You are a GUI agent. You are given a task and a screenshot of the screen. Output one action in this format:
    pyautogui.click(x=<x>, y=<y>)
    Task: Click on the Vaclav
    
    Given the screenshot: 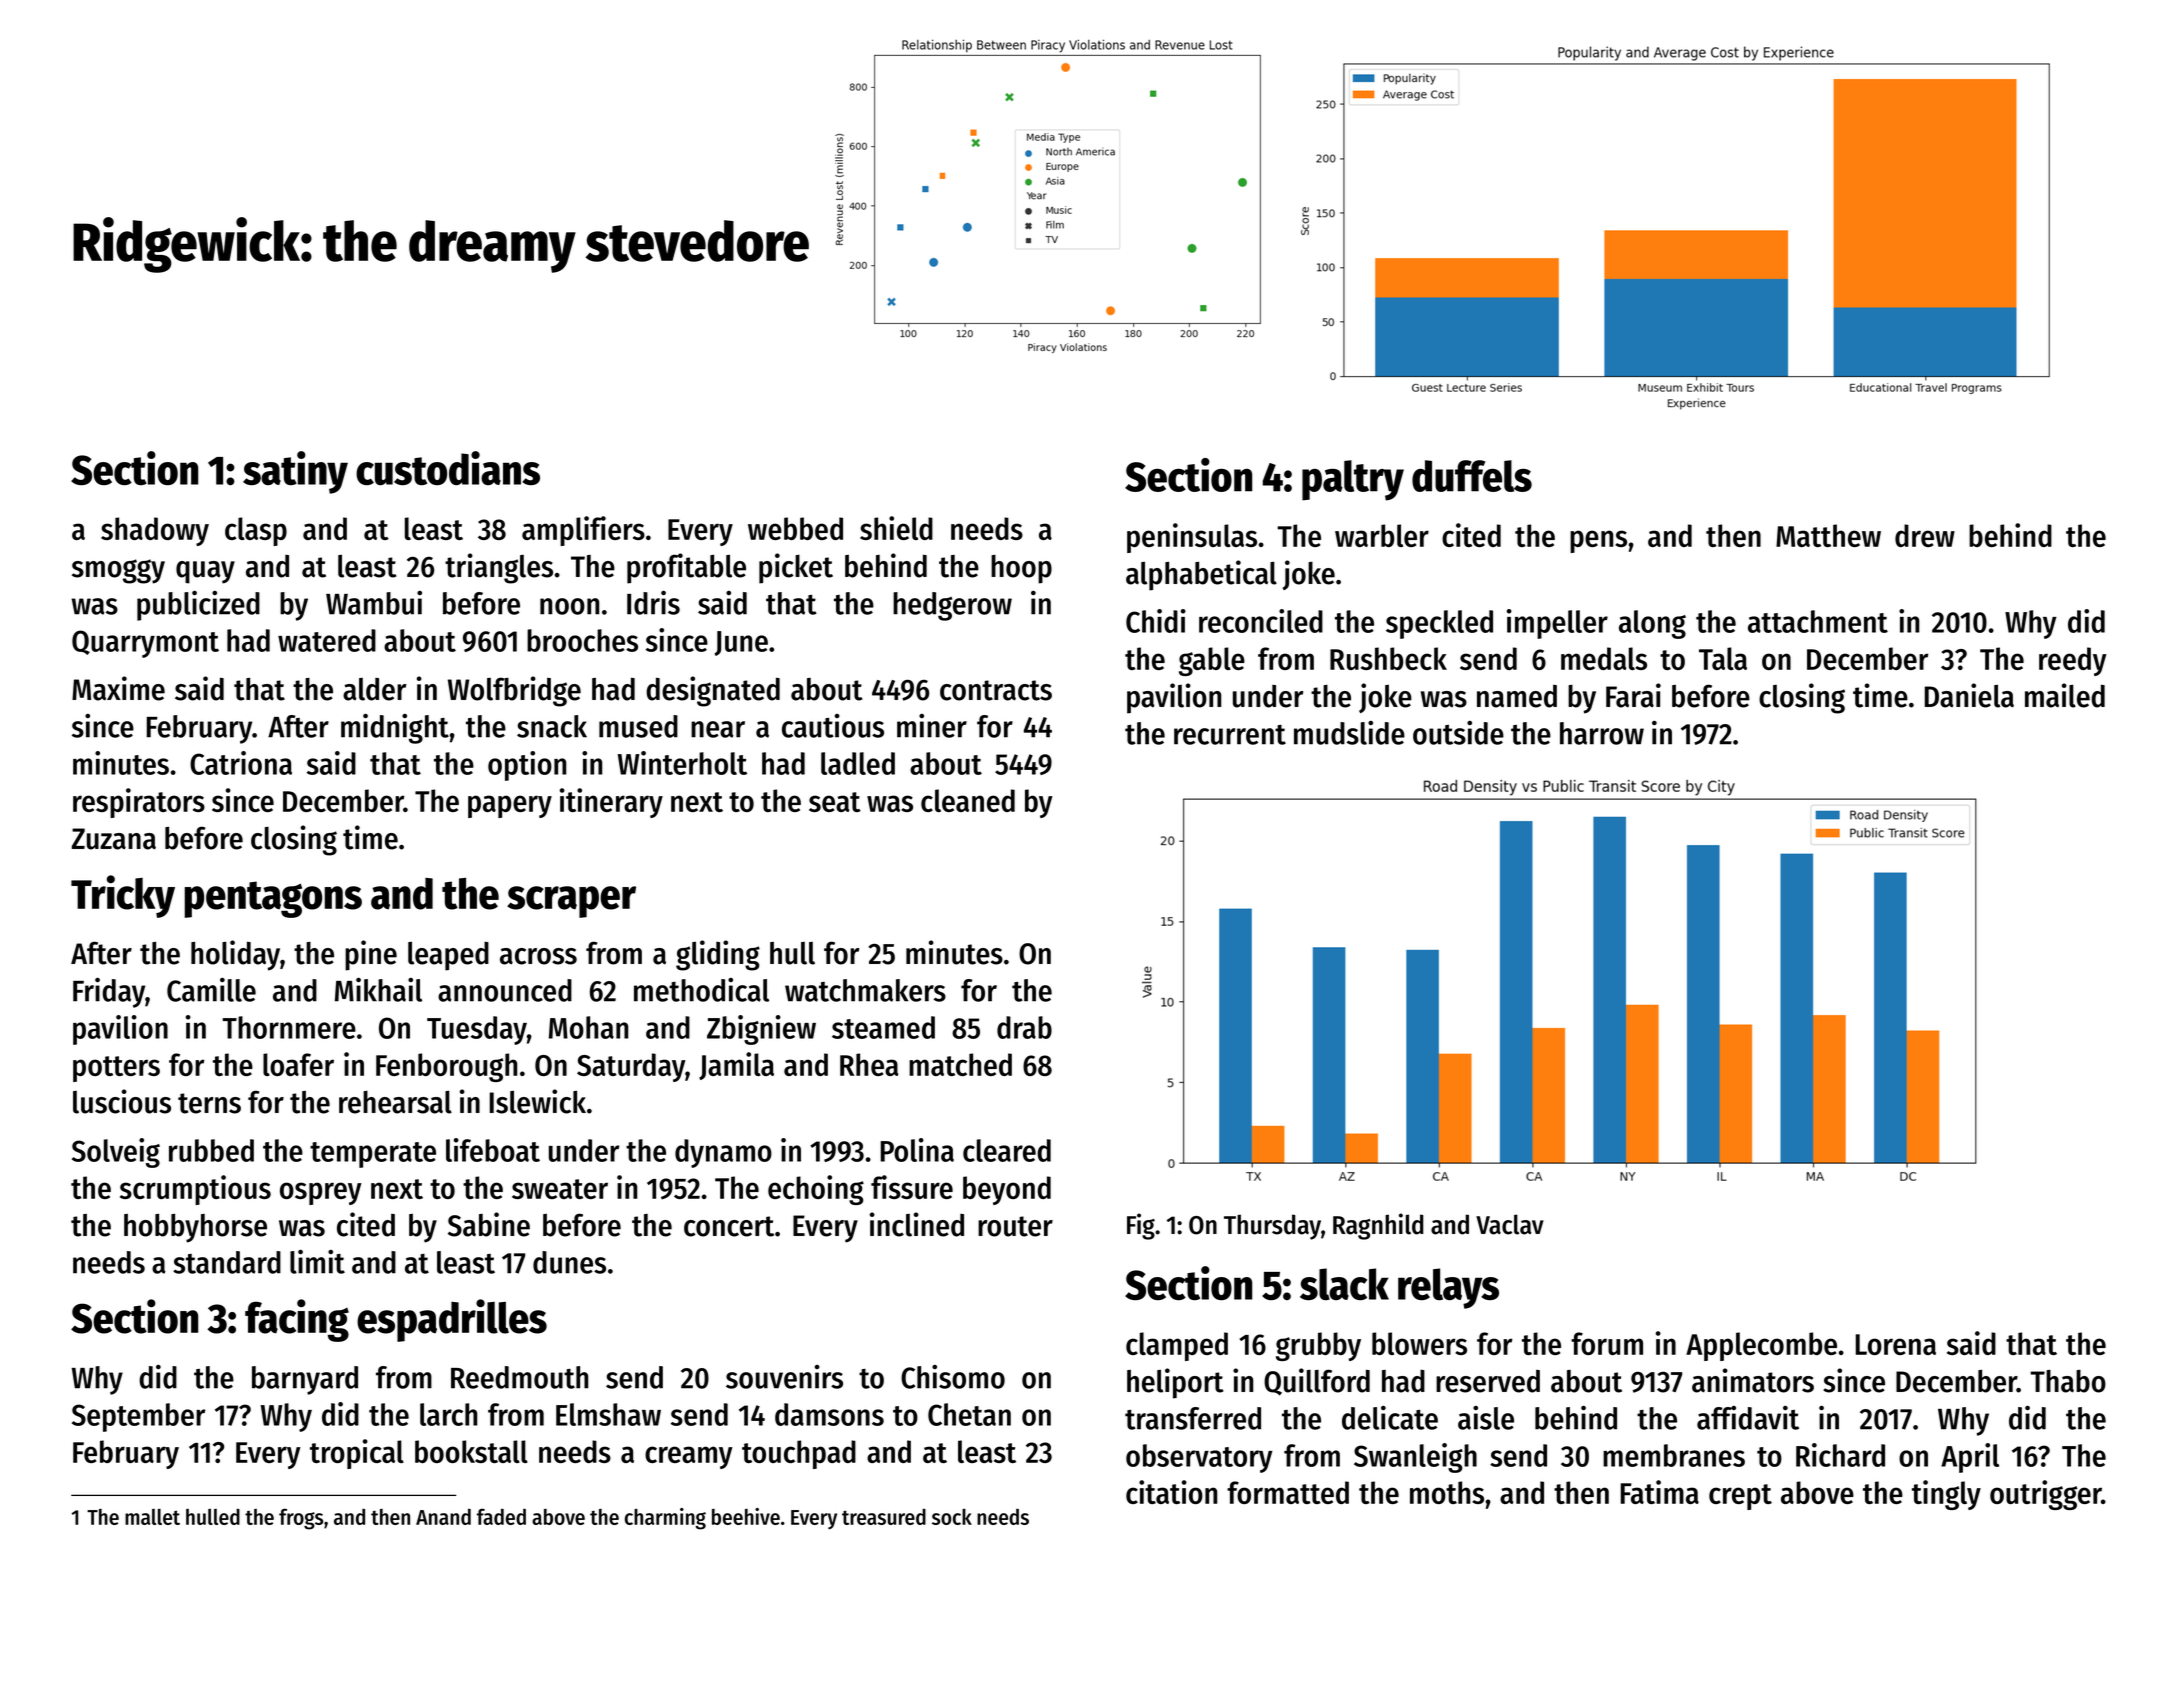 What is the action you would take?
    pyautogui.click(x=1510, y=1224)
